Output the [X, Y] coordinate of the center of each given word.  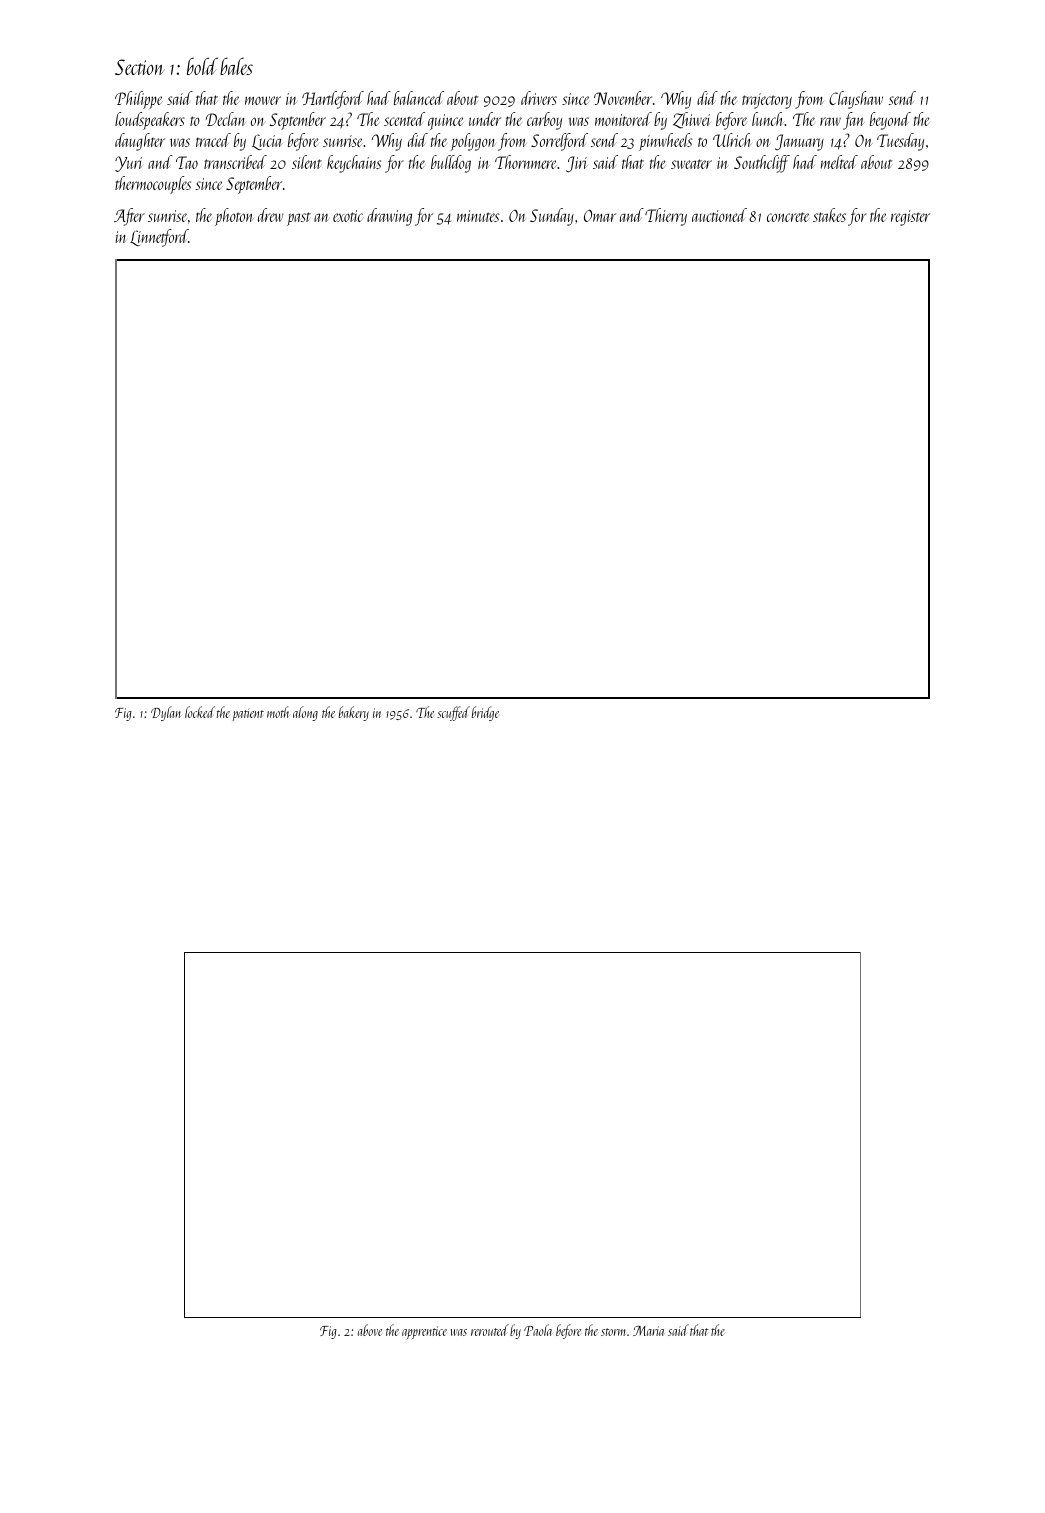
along [305, 713]
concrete [788, 217]
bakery [354, 713]
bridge [485, 713]
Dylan [166, 713]
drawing [389, 217]
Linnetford [159, 238]
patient [248, 714]
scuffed [453, 713]
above [370, 1330]
